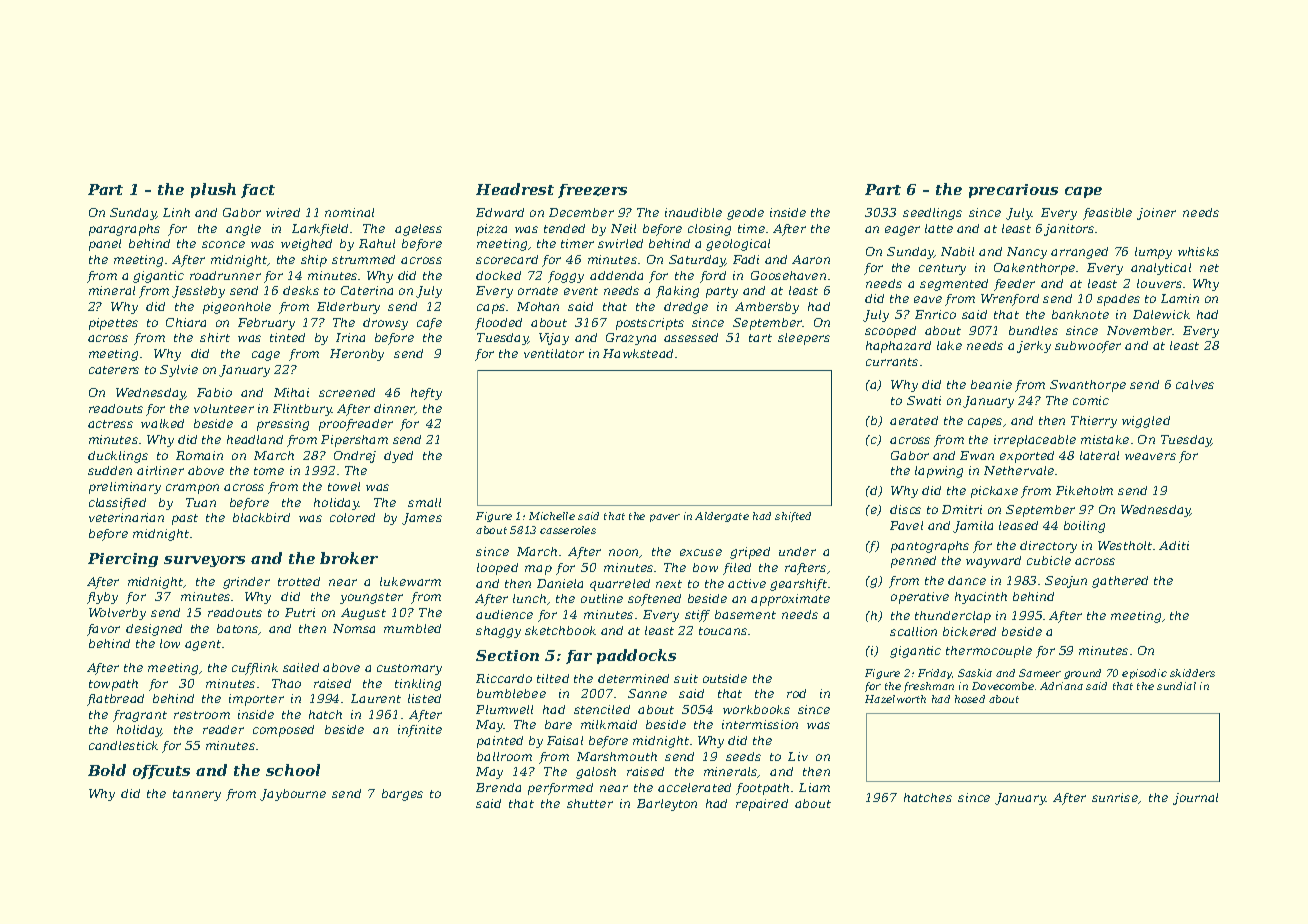  Describe the element at coordinates (223, 244) in the page. I see `sconce` at that location.
